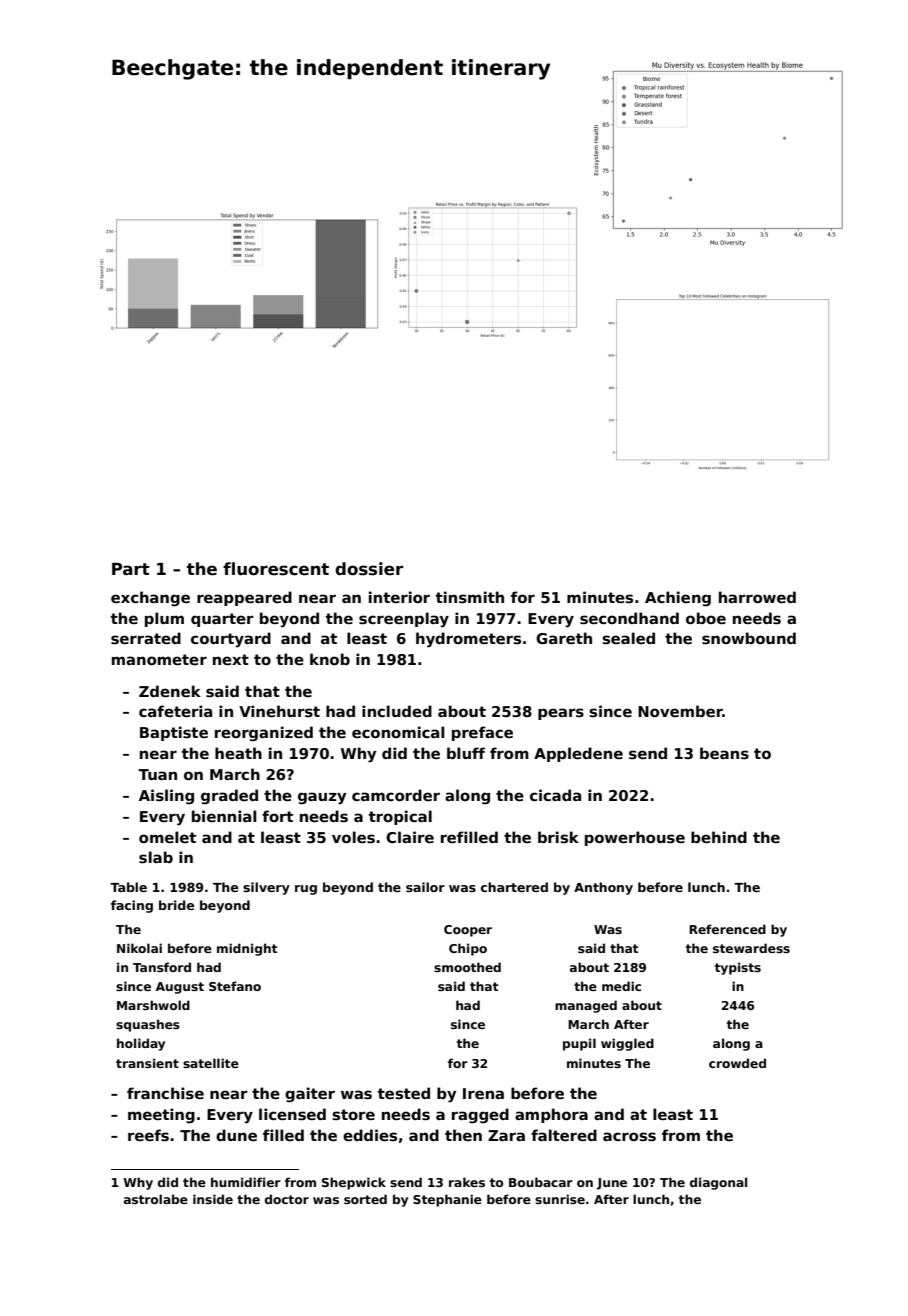 The width and height of the page is (908, 1316). Describe the element at coordinates (167, 837) in the page. I see `omelet` at that location.
